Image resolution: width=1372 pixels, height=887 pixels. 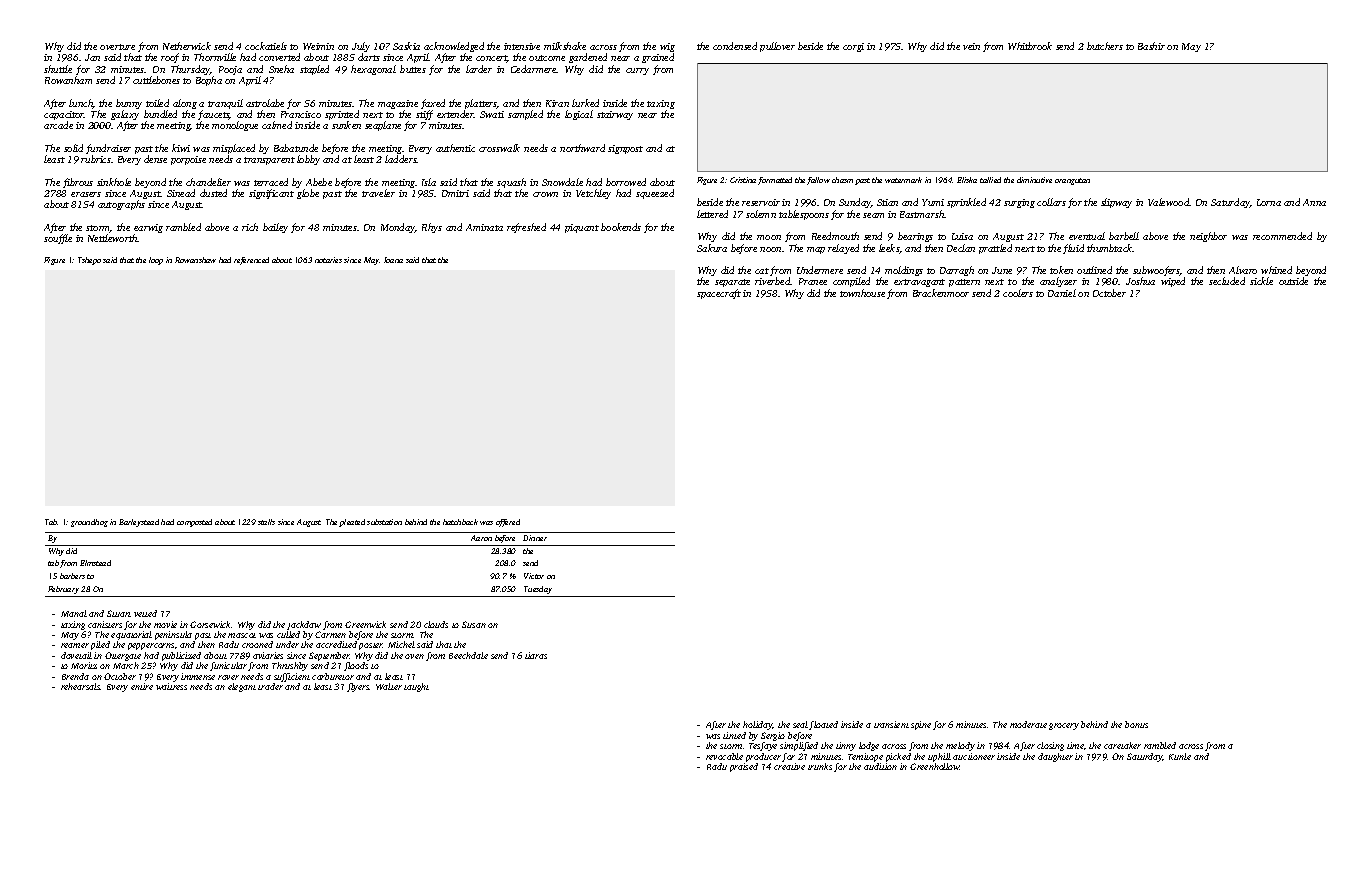 I want to click on hatchback, so click(x=460, y=522).
